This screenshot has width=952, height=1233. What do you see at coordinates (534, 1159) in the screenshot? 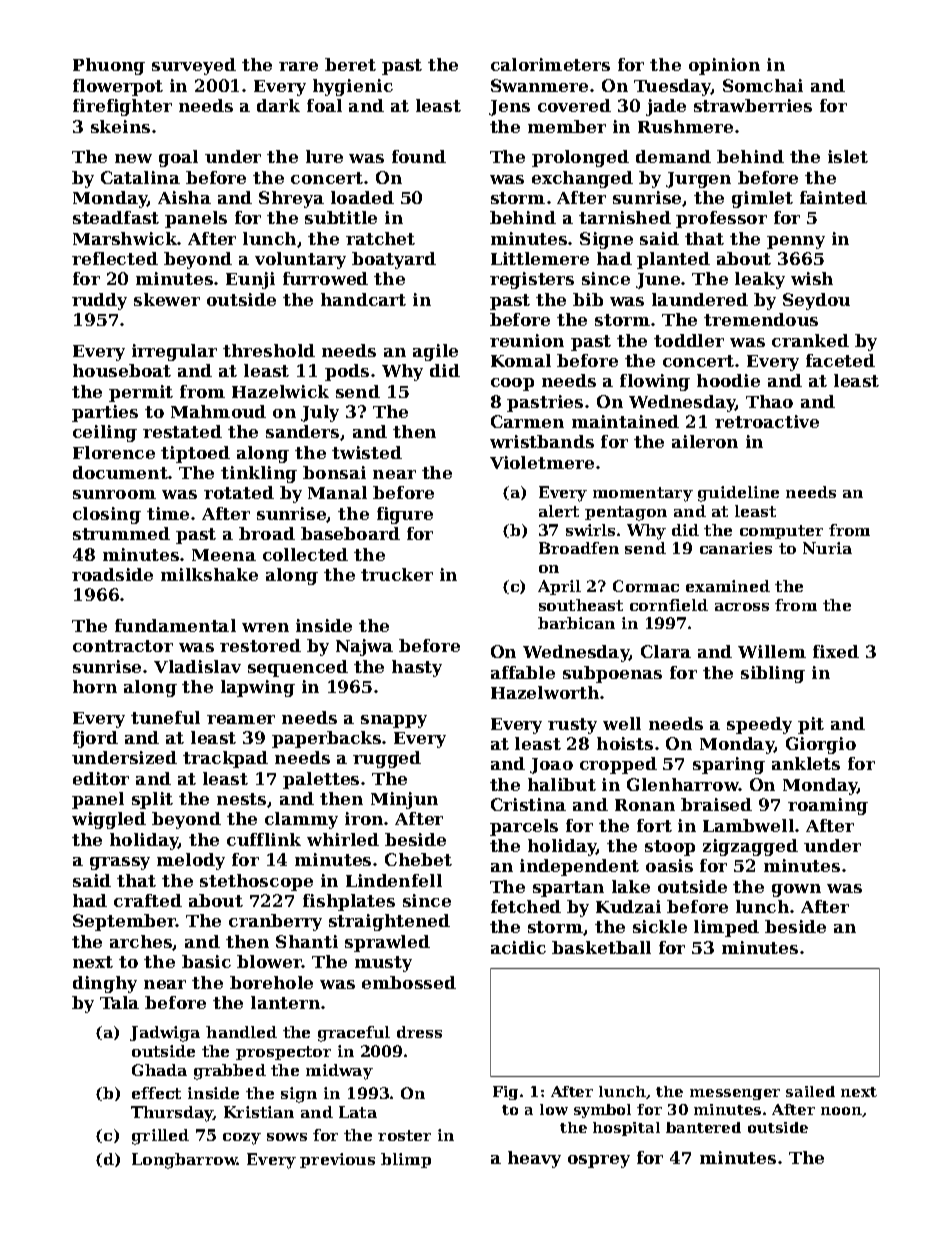
I see `heavy` at bounding box center [534, 1159].
